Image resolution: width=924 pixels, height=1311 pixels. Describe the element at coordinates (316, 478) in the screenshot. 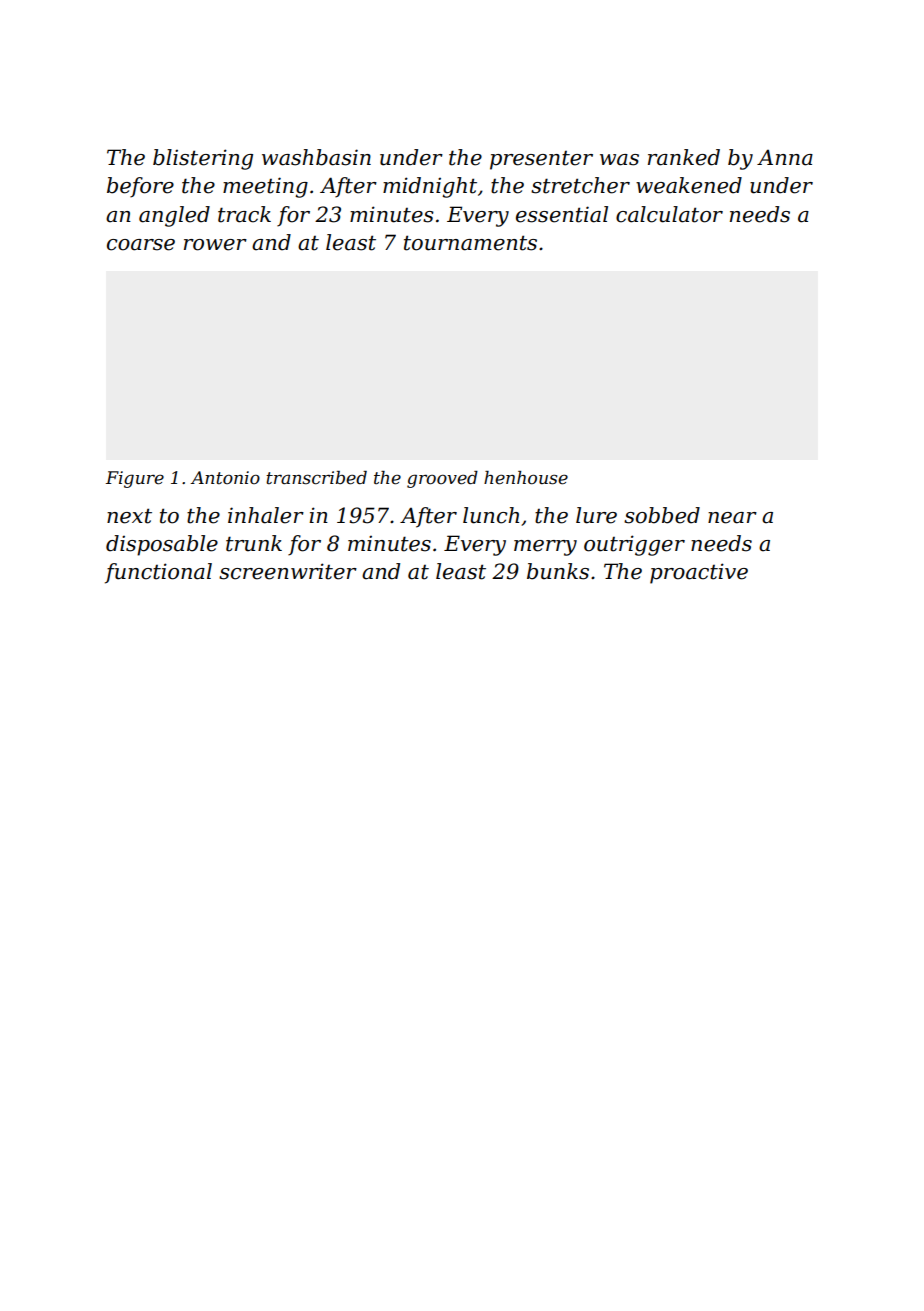

I see `transcribed` at that location.
